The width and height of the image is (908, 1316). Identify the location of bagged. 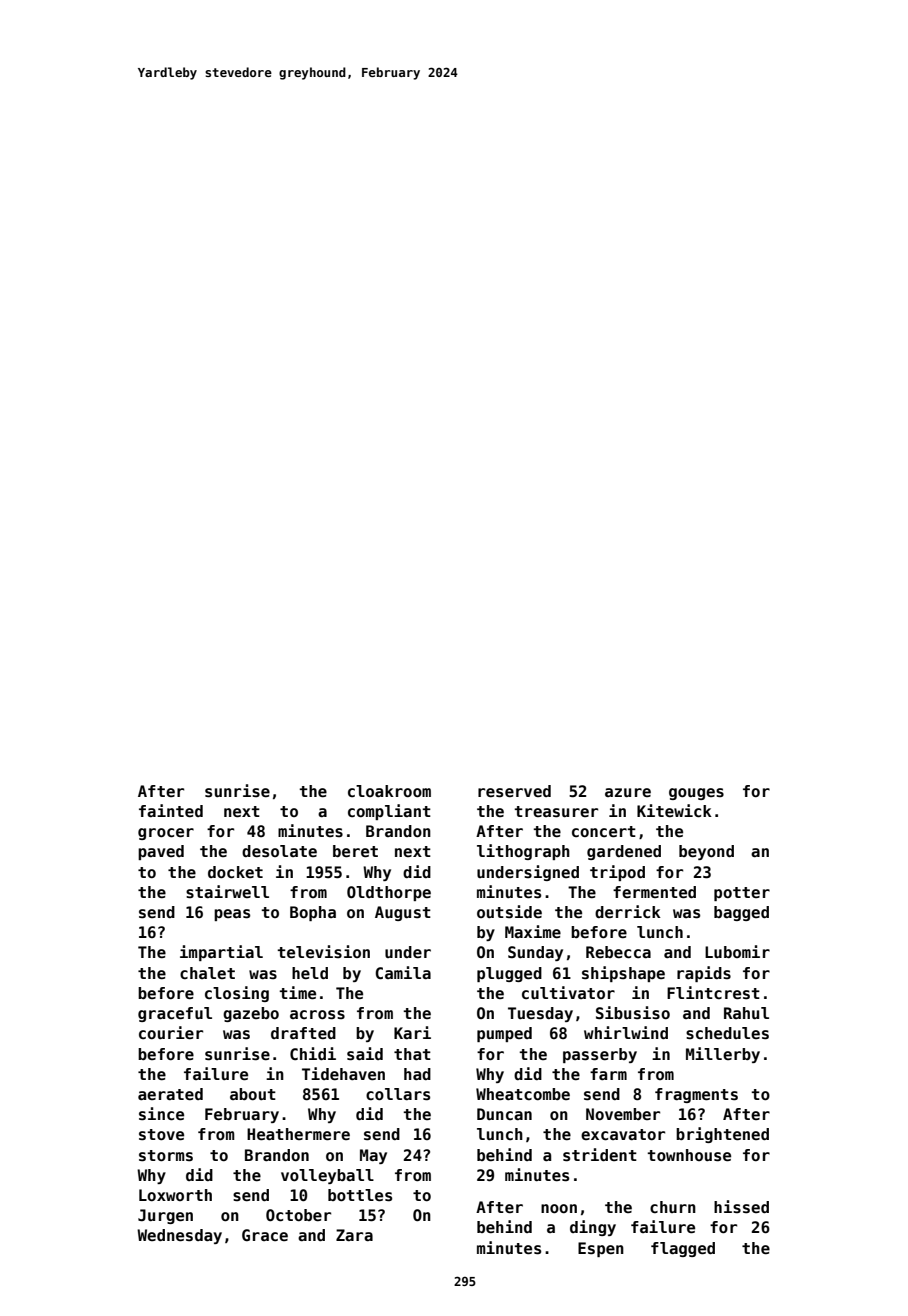
(741, 913).
